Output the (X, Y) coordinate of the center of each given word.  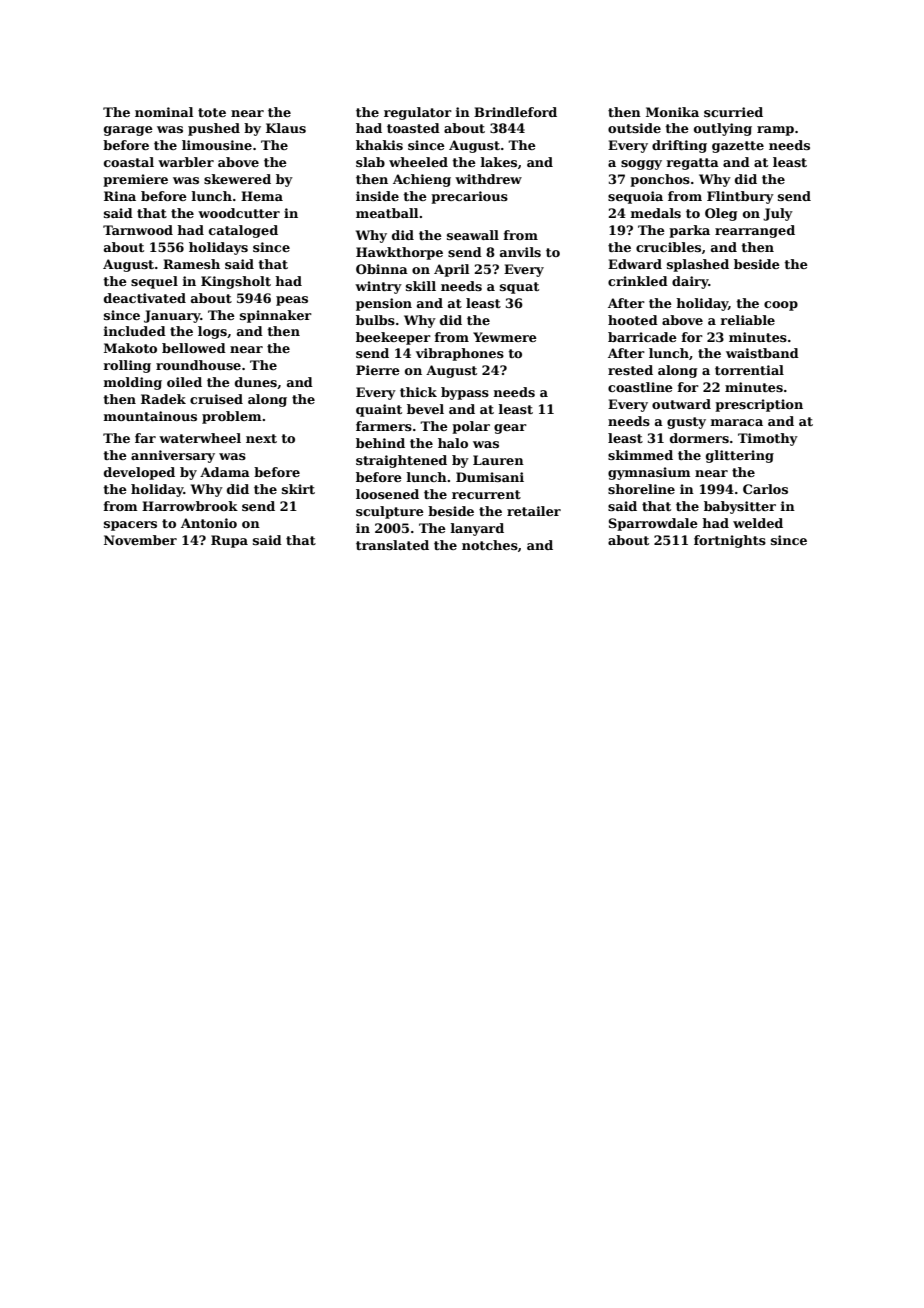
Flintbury (740, 197)
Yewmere (505, 337)
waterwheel (200, 438)
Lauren (498, 460)
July (778, 214)
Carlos (765, 489)
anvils (520, 252)
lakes (499, 162)
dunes (256, 382)
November (140, 540)
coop (781, 306)
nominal (164, 112)
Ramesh (191, 264)
